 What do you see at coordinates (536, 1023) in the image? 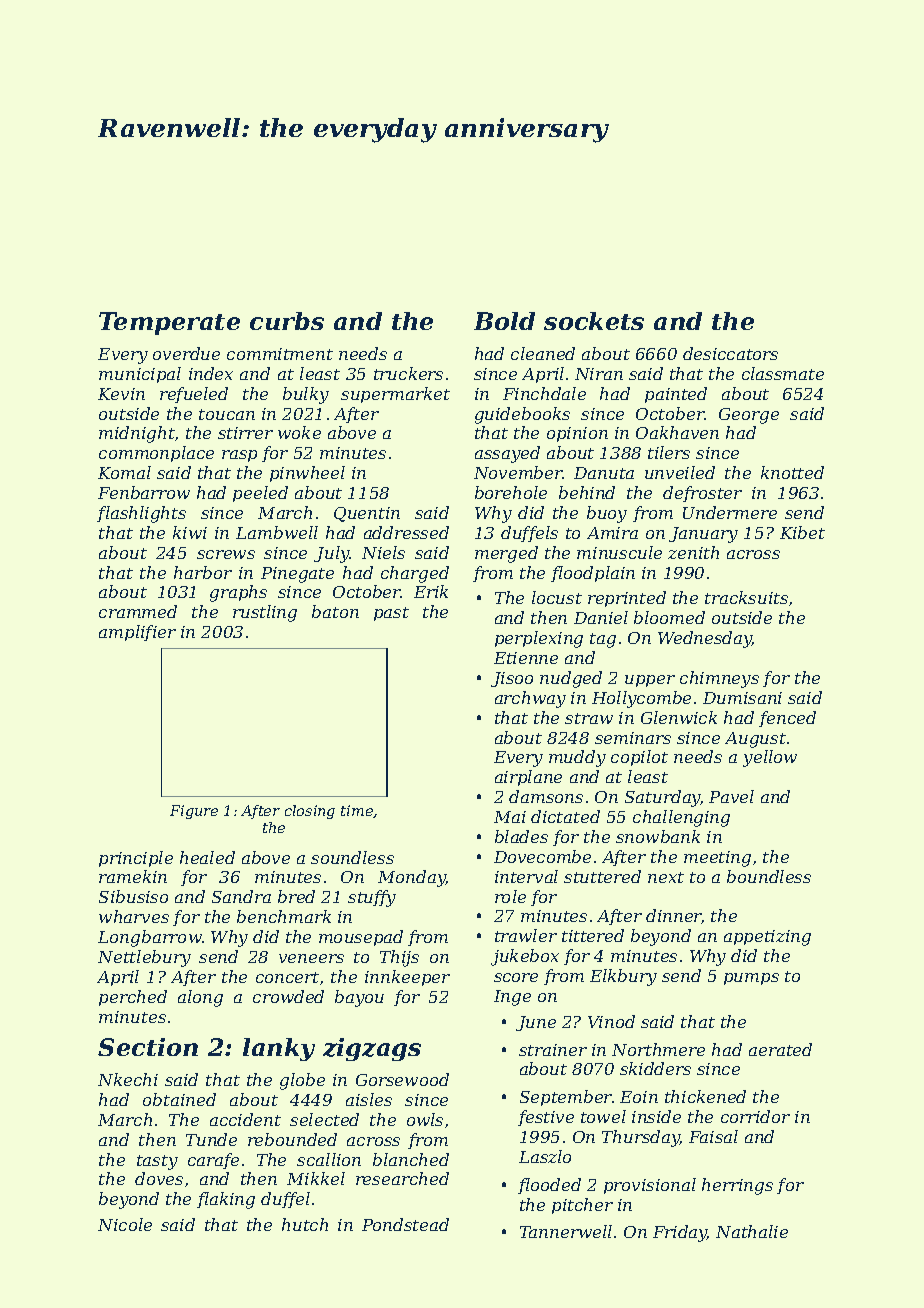
I see `June` at bounding box center [536, 1023].
